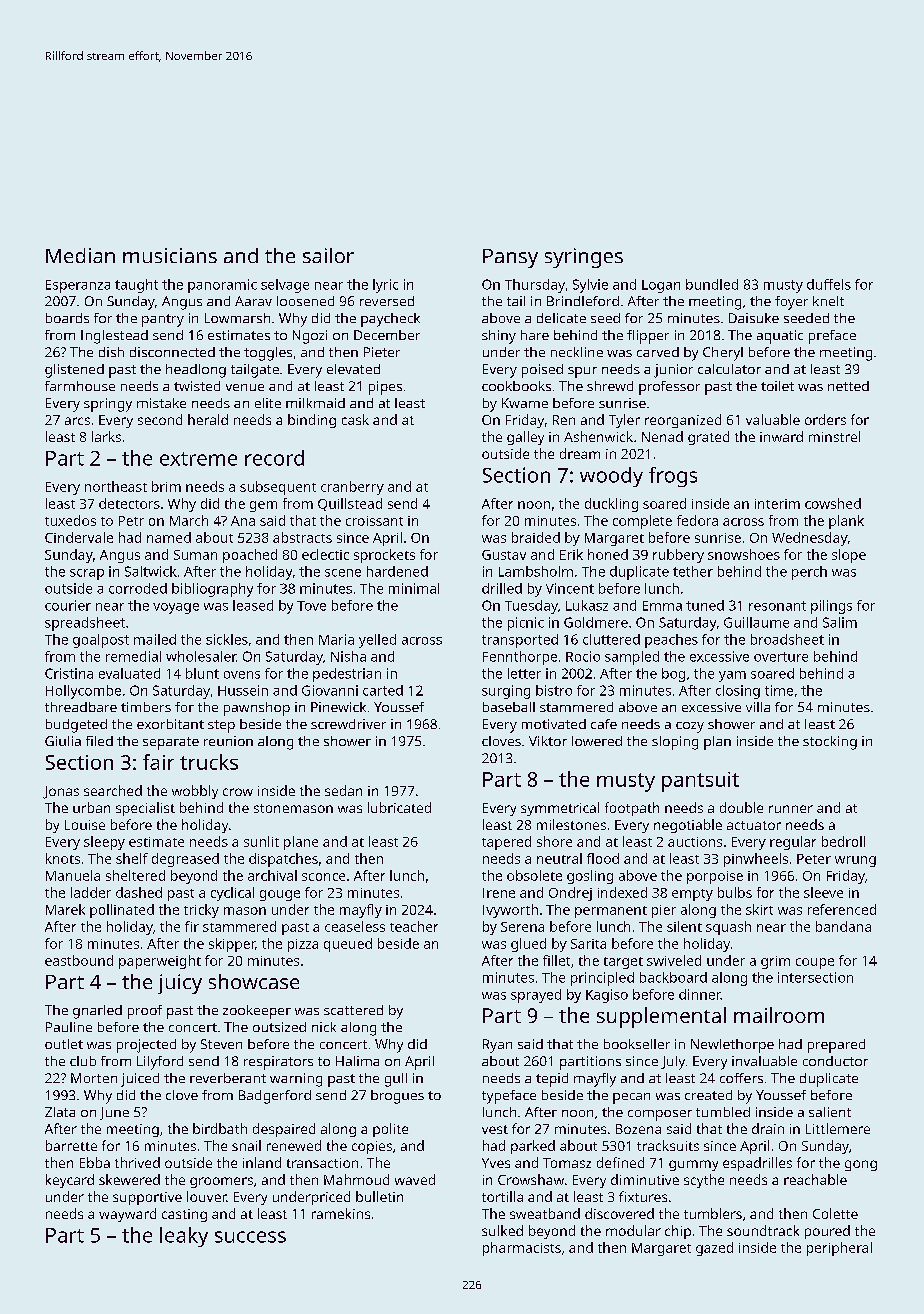 The height and width of the screenshot is (1314, 924). I want to click on flipper, so click(648, 337).
